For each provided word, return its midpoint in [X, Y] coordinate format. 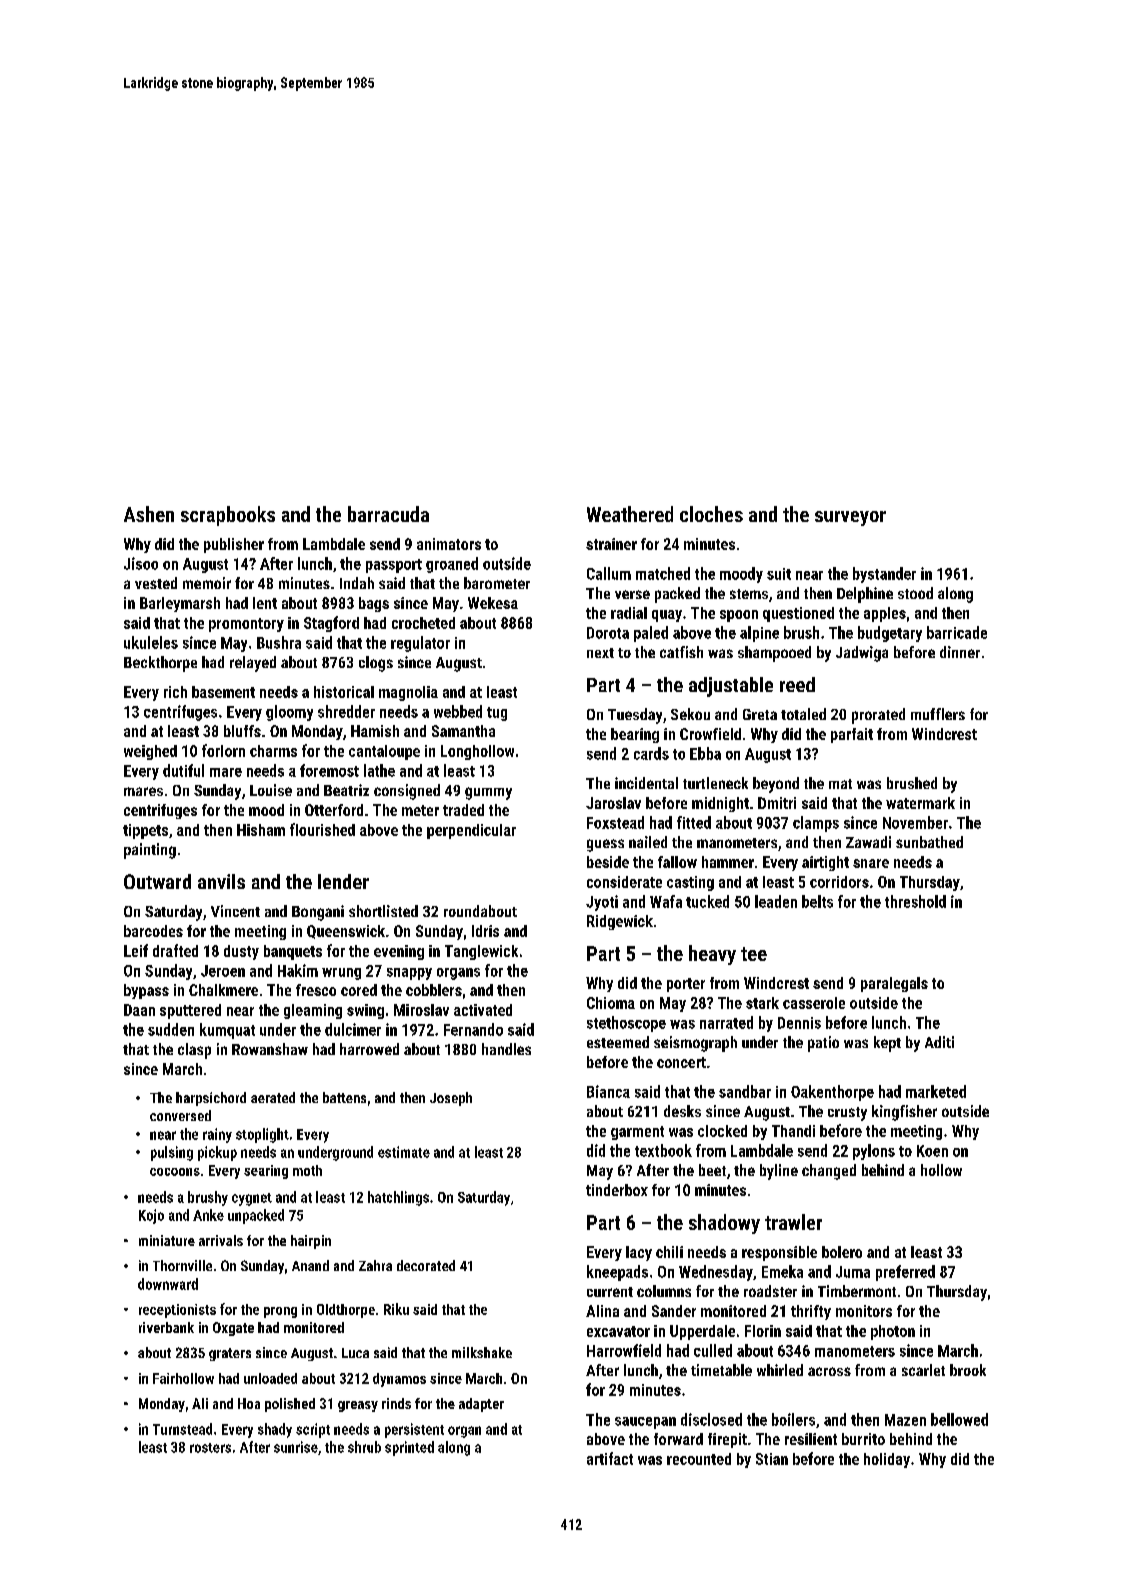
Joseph [451, 1099]
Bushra [279, 642]
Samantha [463, 731]
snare [871, 863]
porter [686, 985]
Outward [157, 881]
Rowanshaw [270, 1049]
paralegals [894, 984]
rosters [210, 1448]
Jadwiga [862, 654]
